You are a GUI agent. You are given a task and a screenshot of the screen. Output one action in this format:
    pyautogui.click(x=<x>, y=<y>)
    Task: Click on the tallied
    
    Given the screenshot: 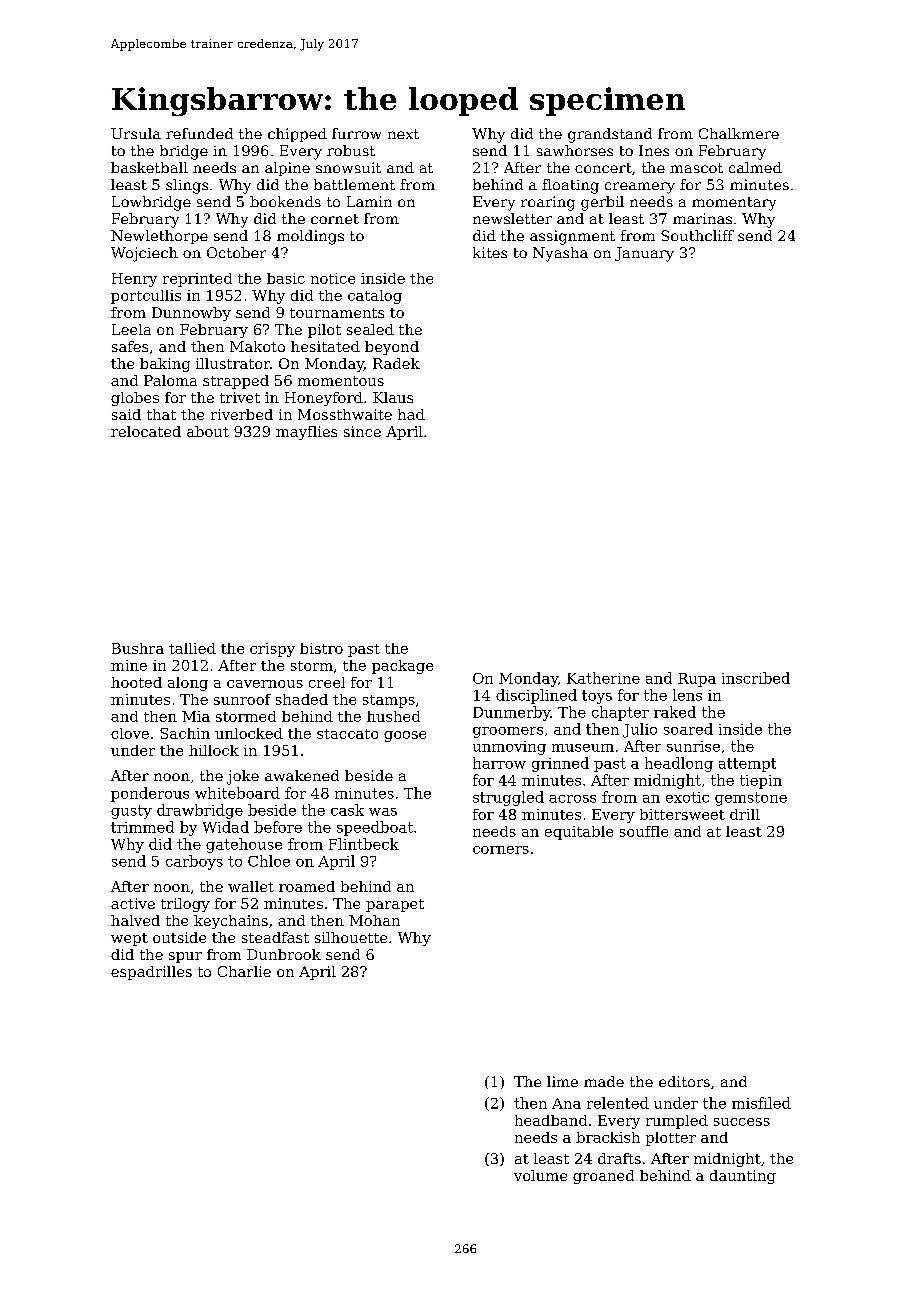 What is the action you would take?
    pyautogui.click(x=192, y=648)
